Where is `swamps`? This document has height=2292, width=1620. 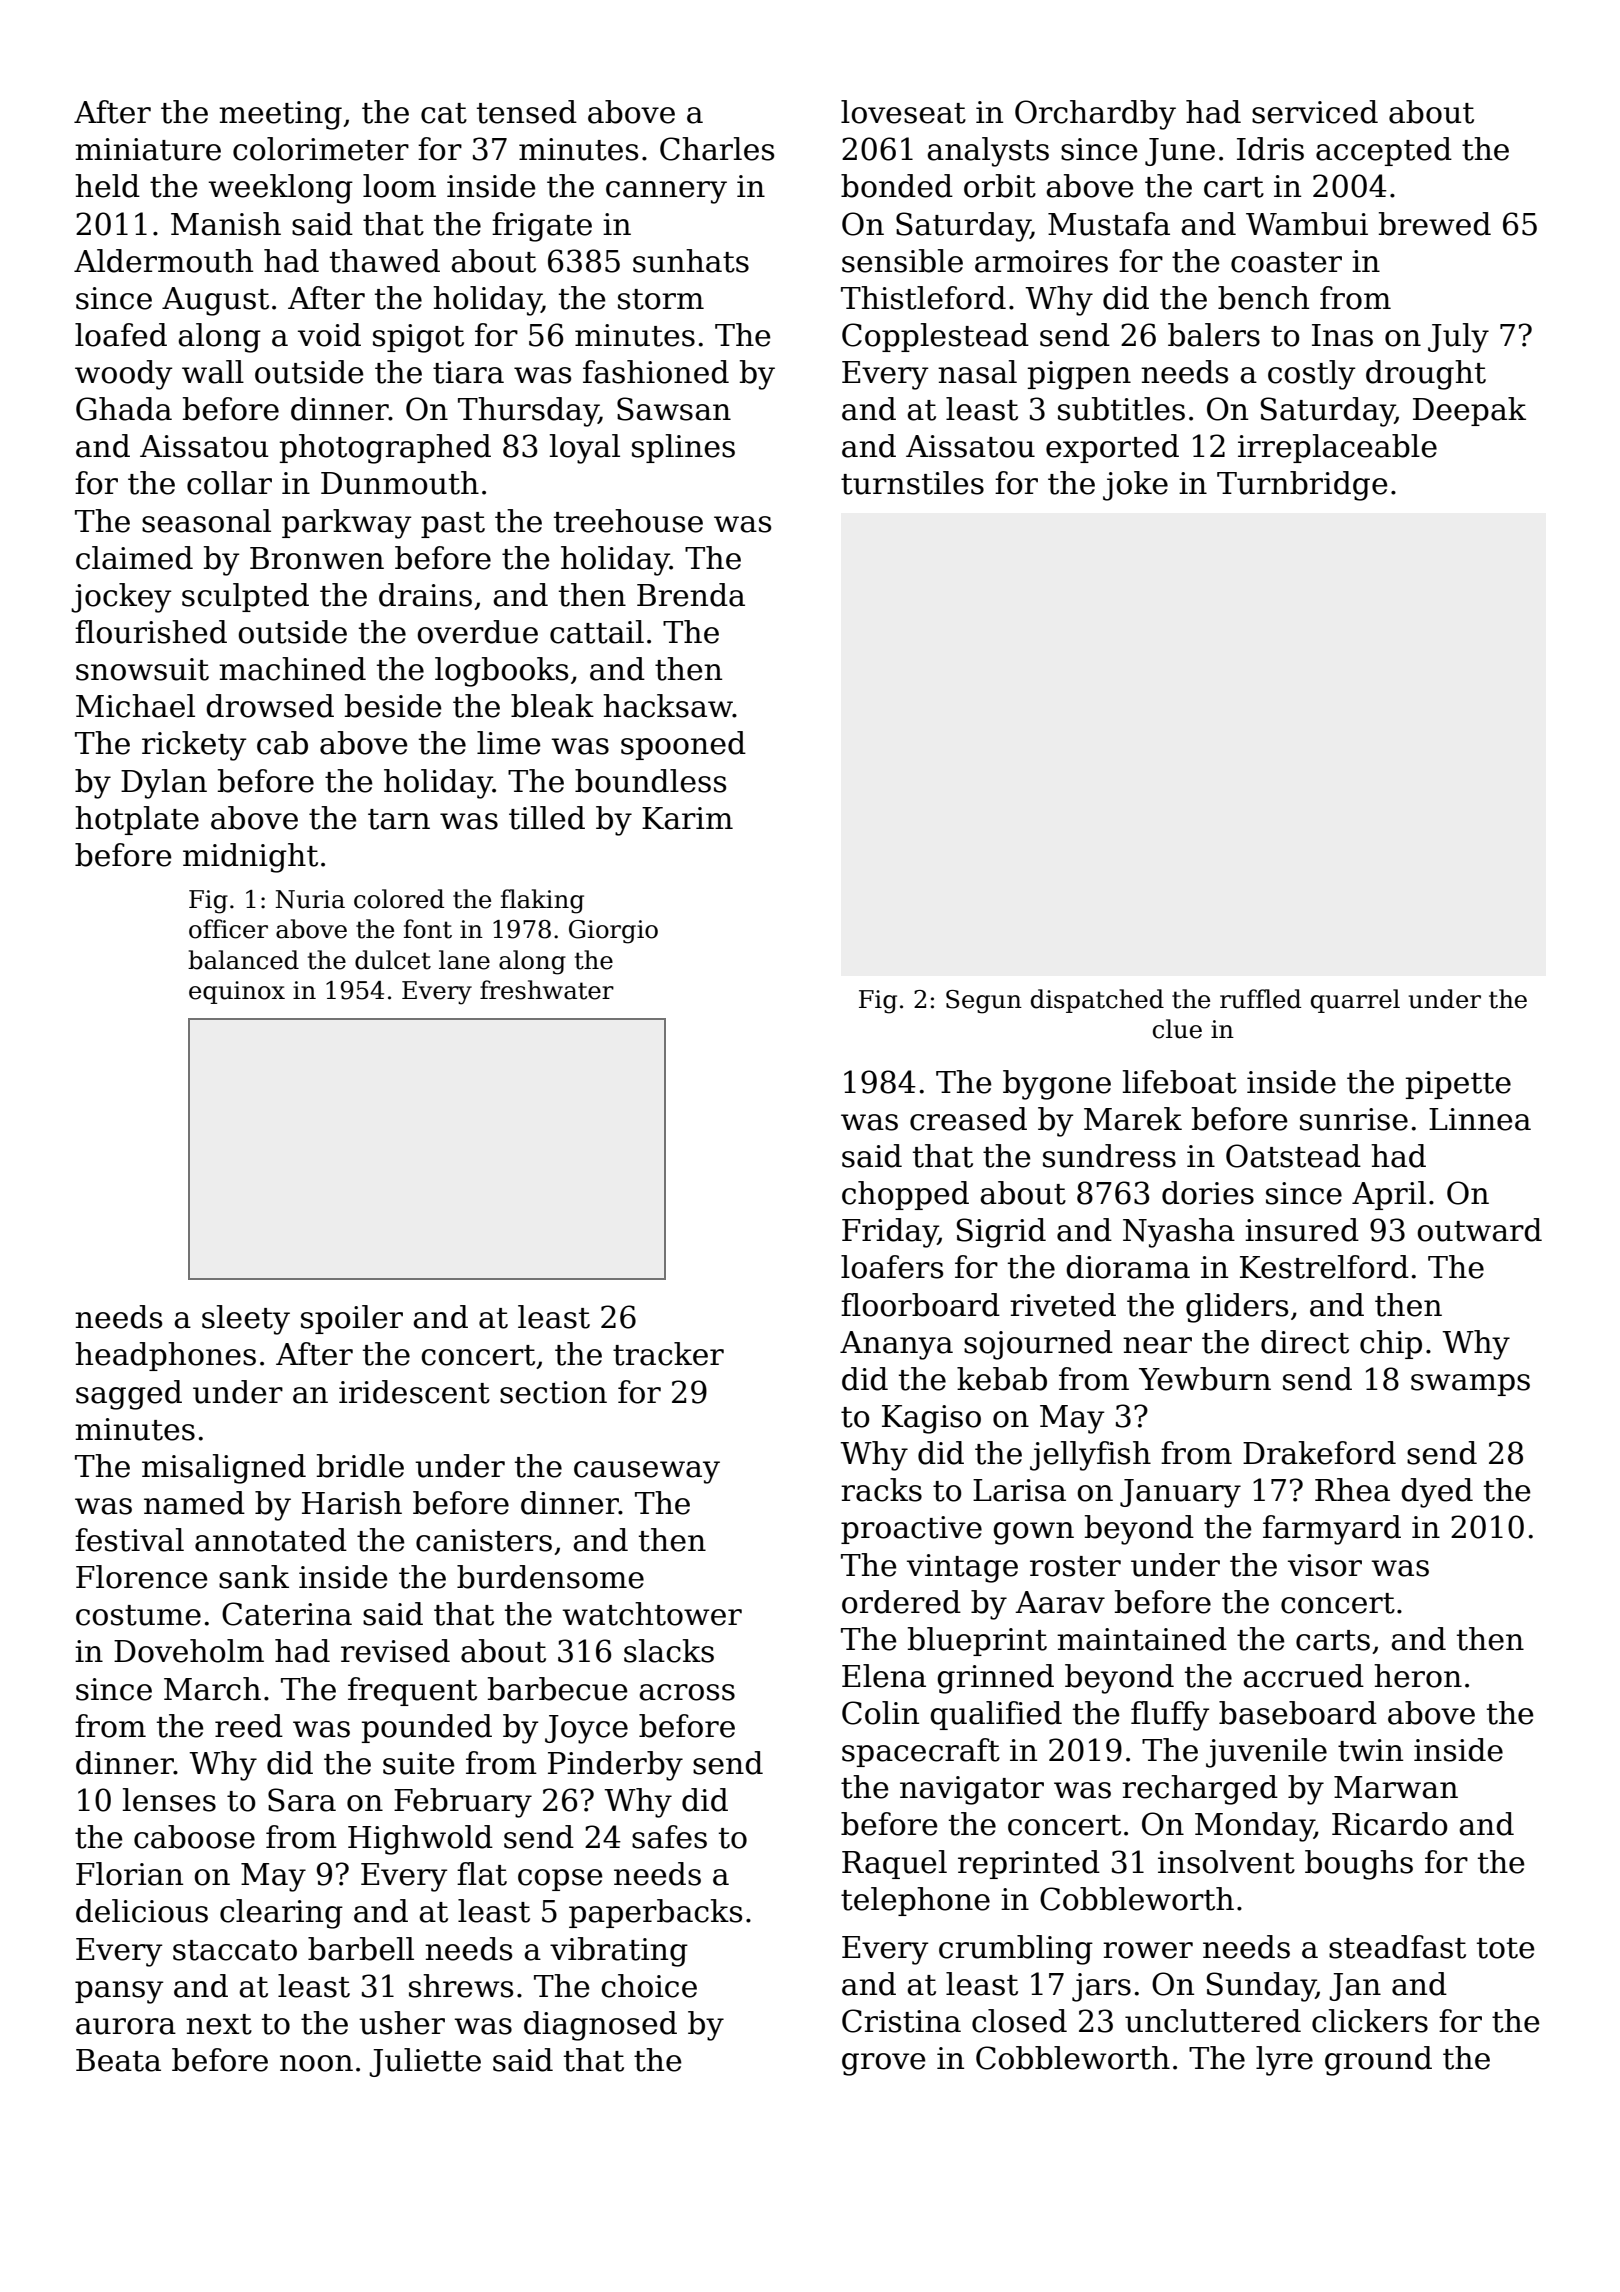 swamps is located at coordinates (1470, 1385).
